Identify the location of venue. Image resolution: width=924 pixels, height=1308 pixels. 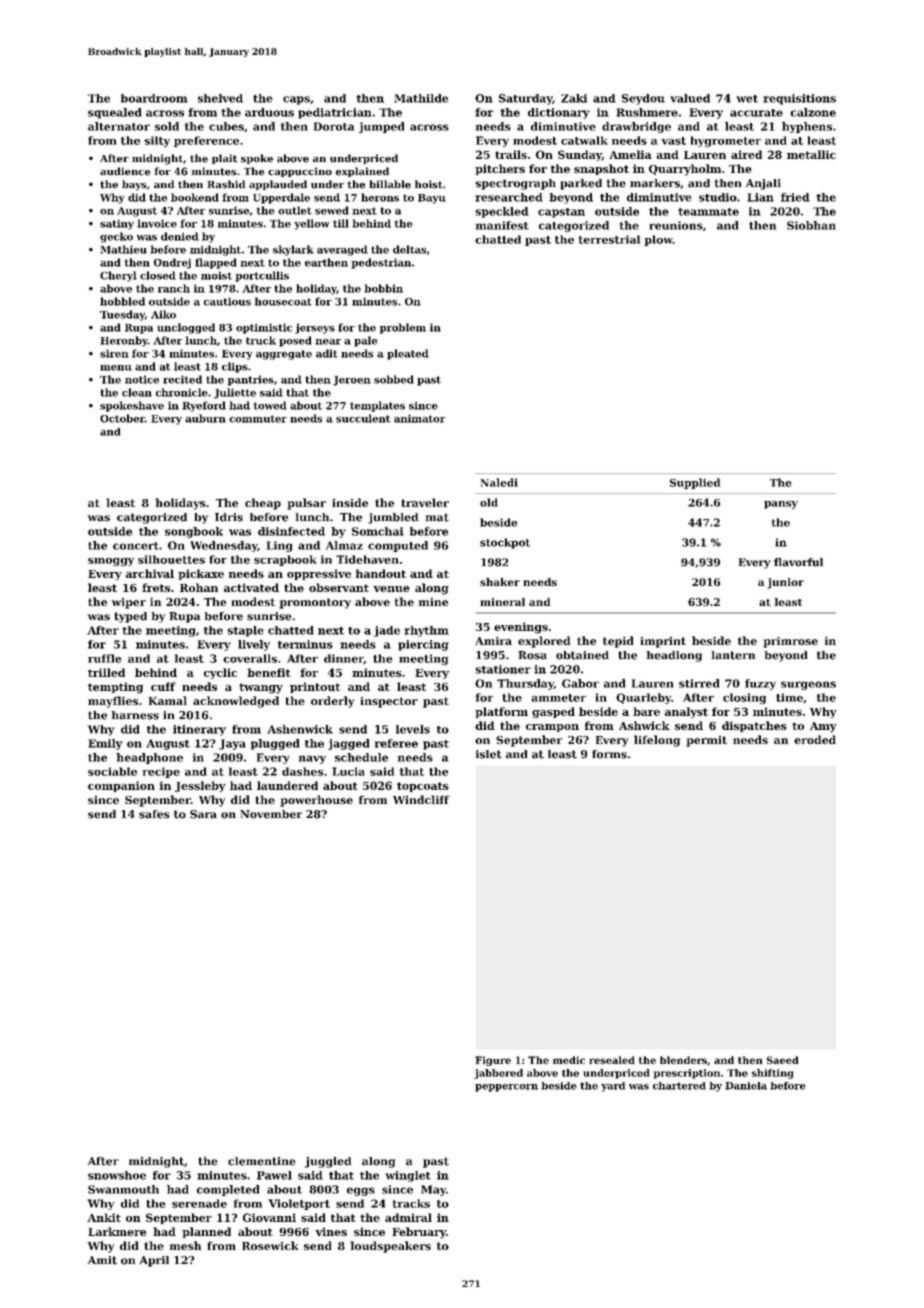
(391, 589).
